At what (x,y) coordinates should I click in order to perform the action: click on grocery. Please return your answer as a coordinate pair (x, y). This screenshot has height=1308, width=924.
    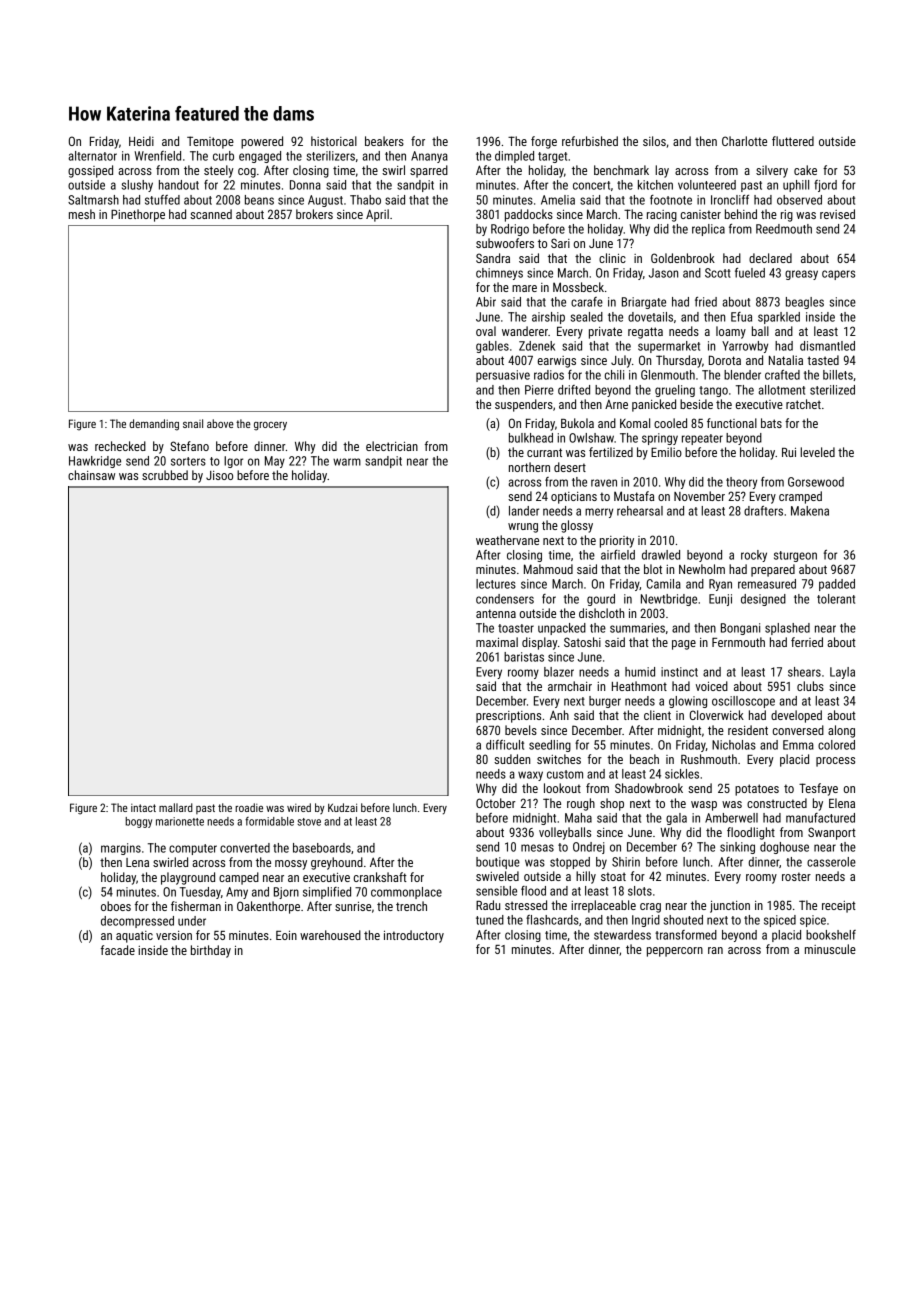
    Looking at the image, I should click on (270, 426).
